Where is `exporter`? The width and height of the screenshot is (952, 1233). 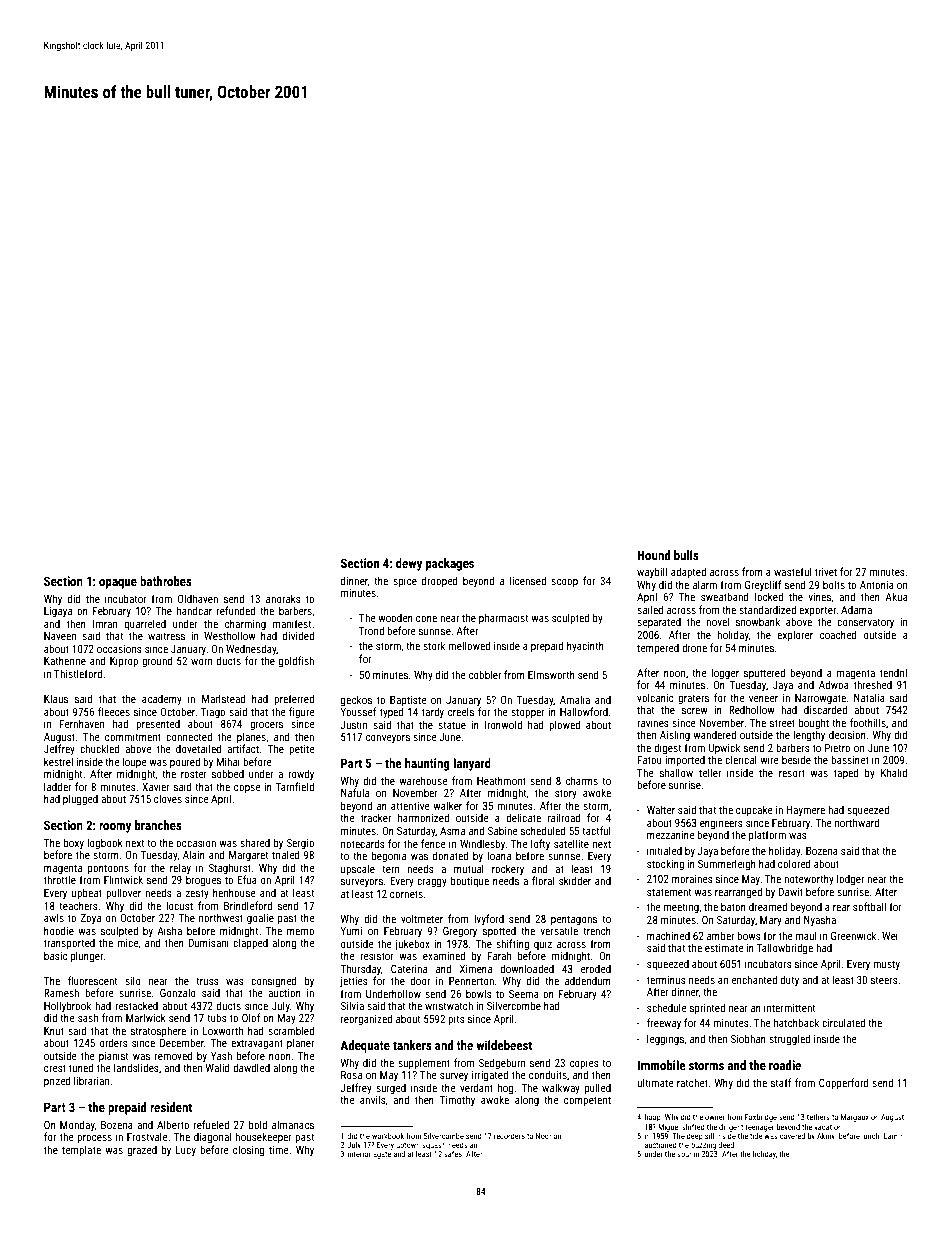 exporter is located at coordinates (817, 611).
